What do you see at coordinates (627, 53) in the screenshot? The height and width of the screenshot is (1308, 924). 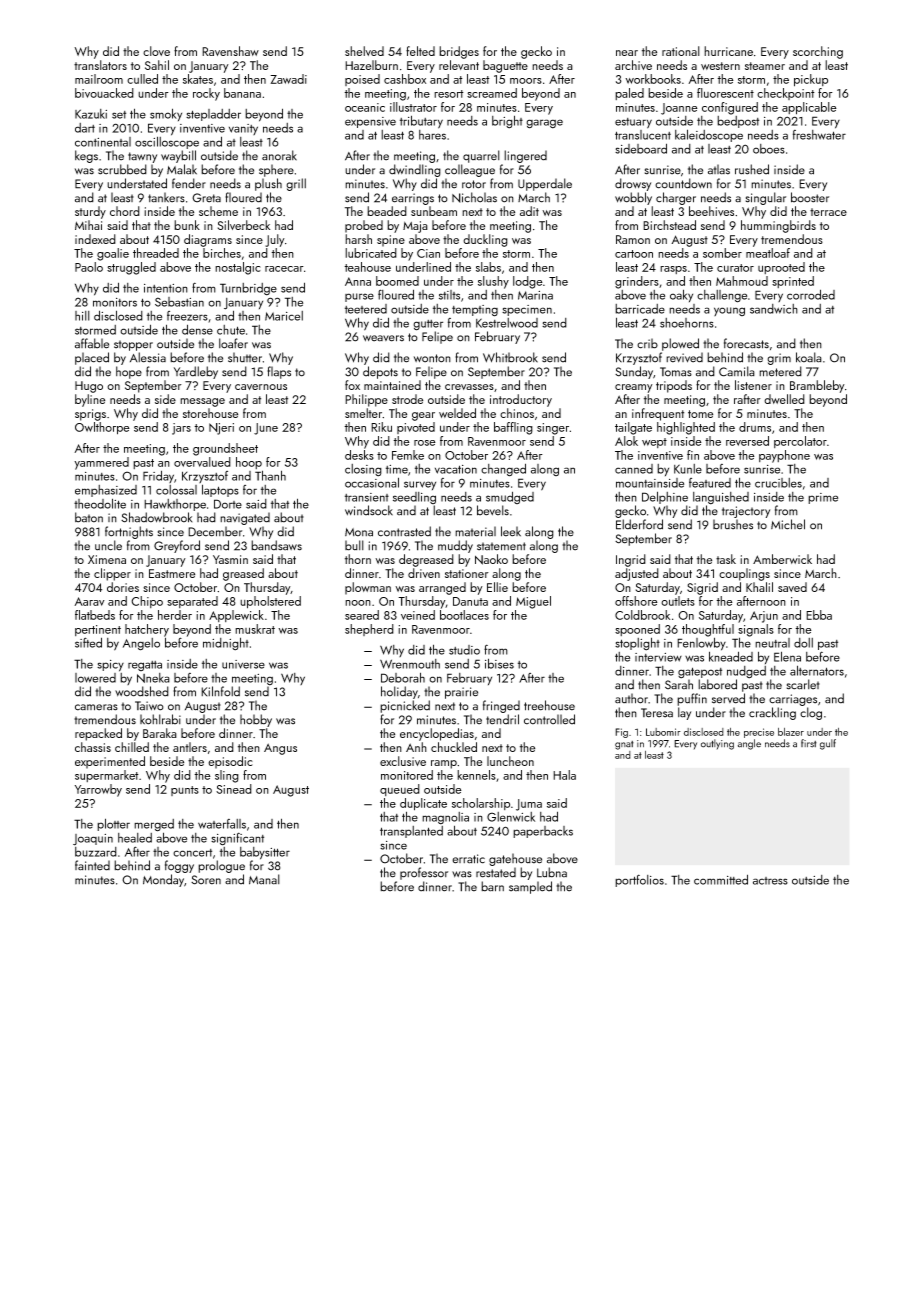 I see `near` at bounding box center [627, 53].
